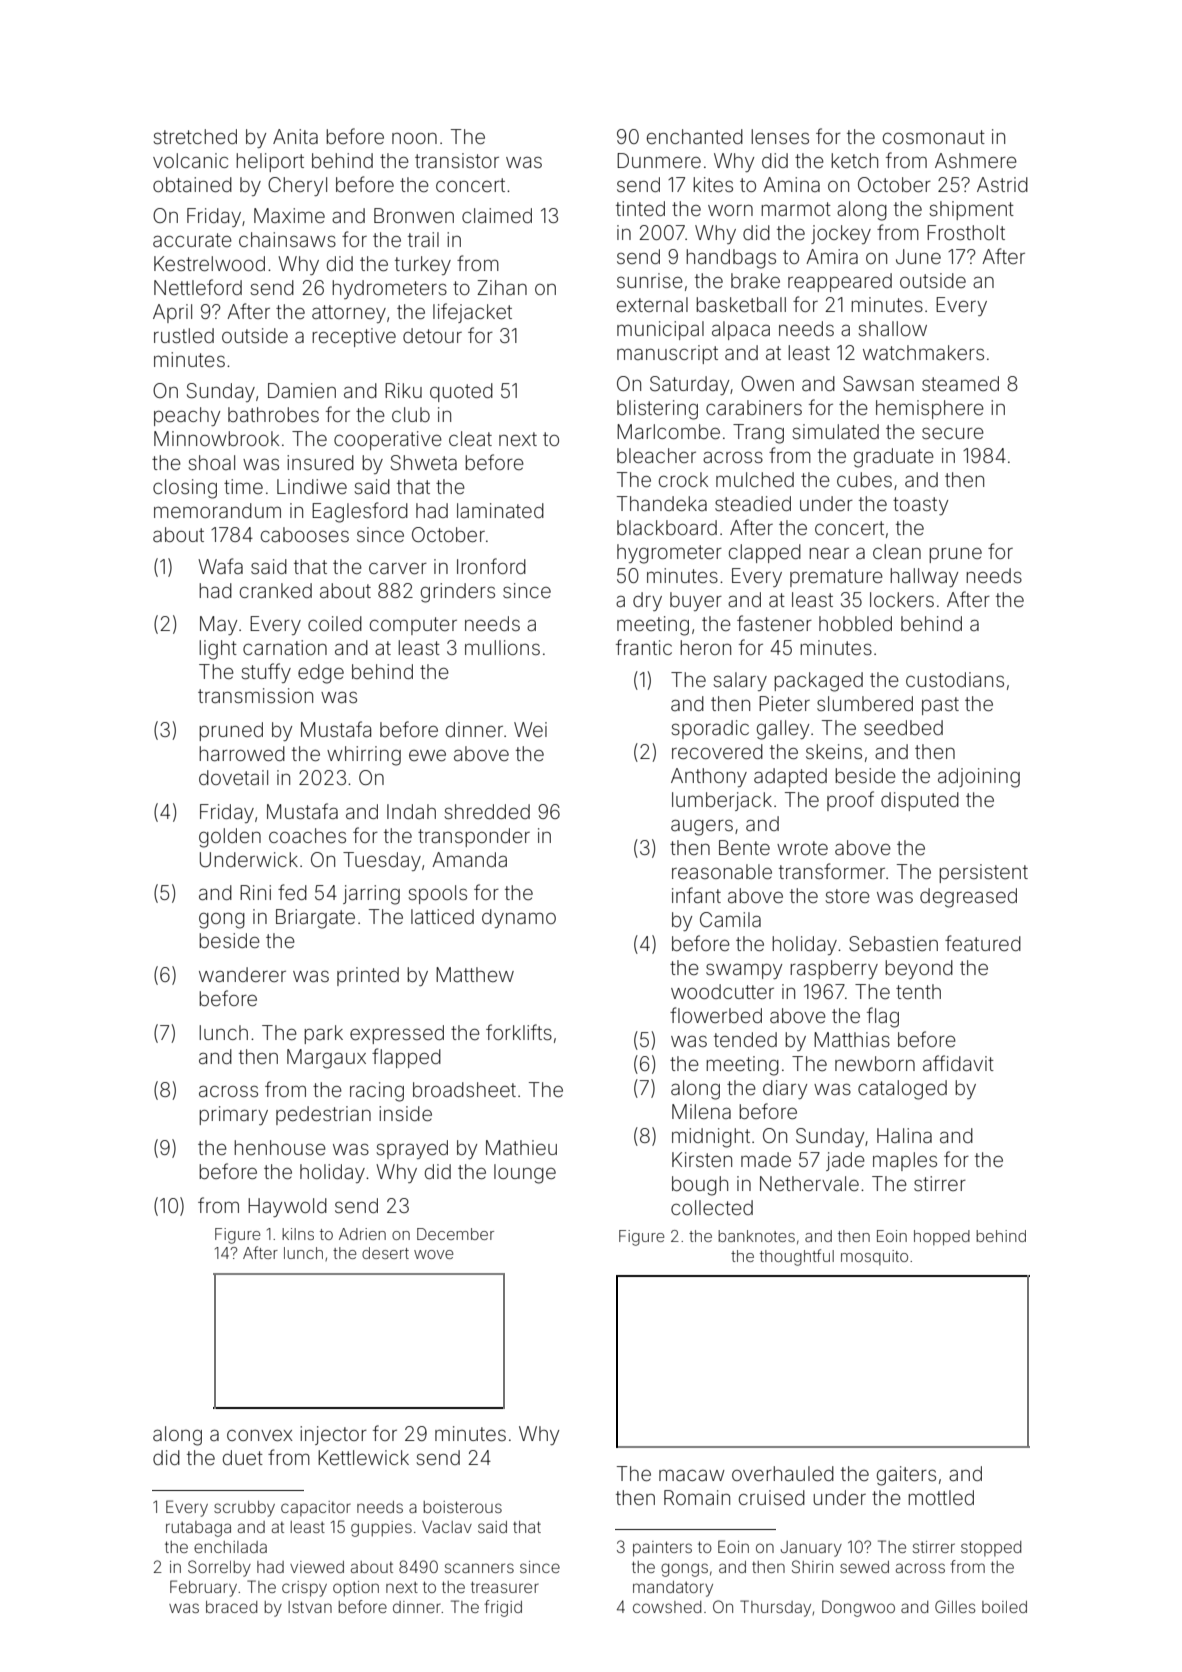 The width and height of the document is (1182, 1672). What do you see at coordinates (692, 1475) in the document?
I see `macaw` at bounding box center [692, 1475].
